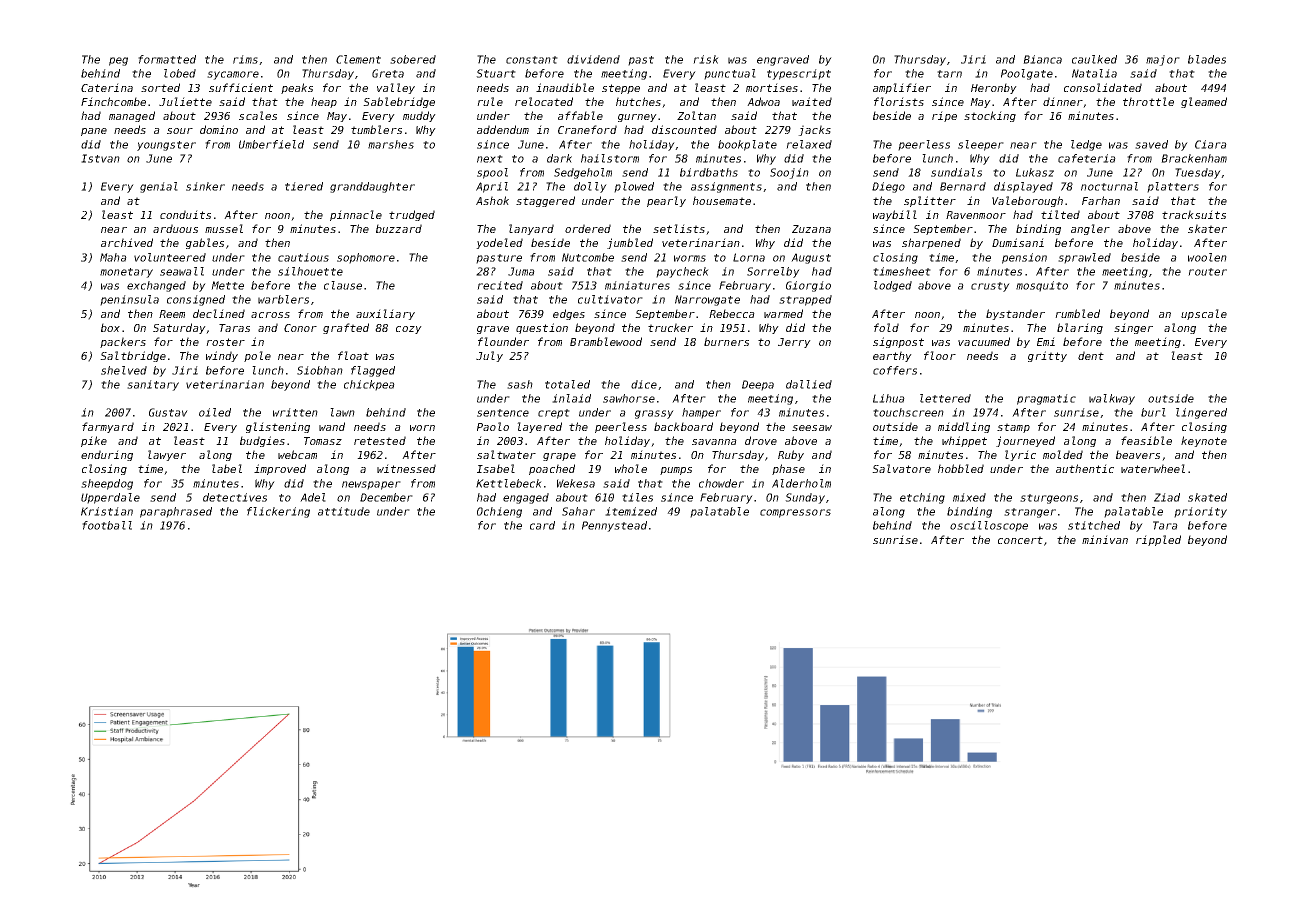  What do you see at coordinates (606, 341) in the document?
I see `Bramblewood` at bounding box center [606, 341].
